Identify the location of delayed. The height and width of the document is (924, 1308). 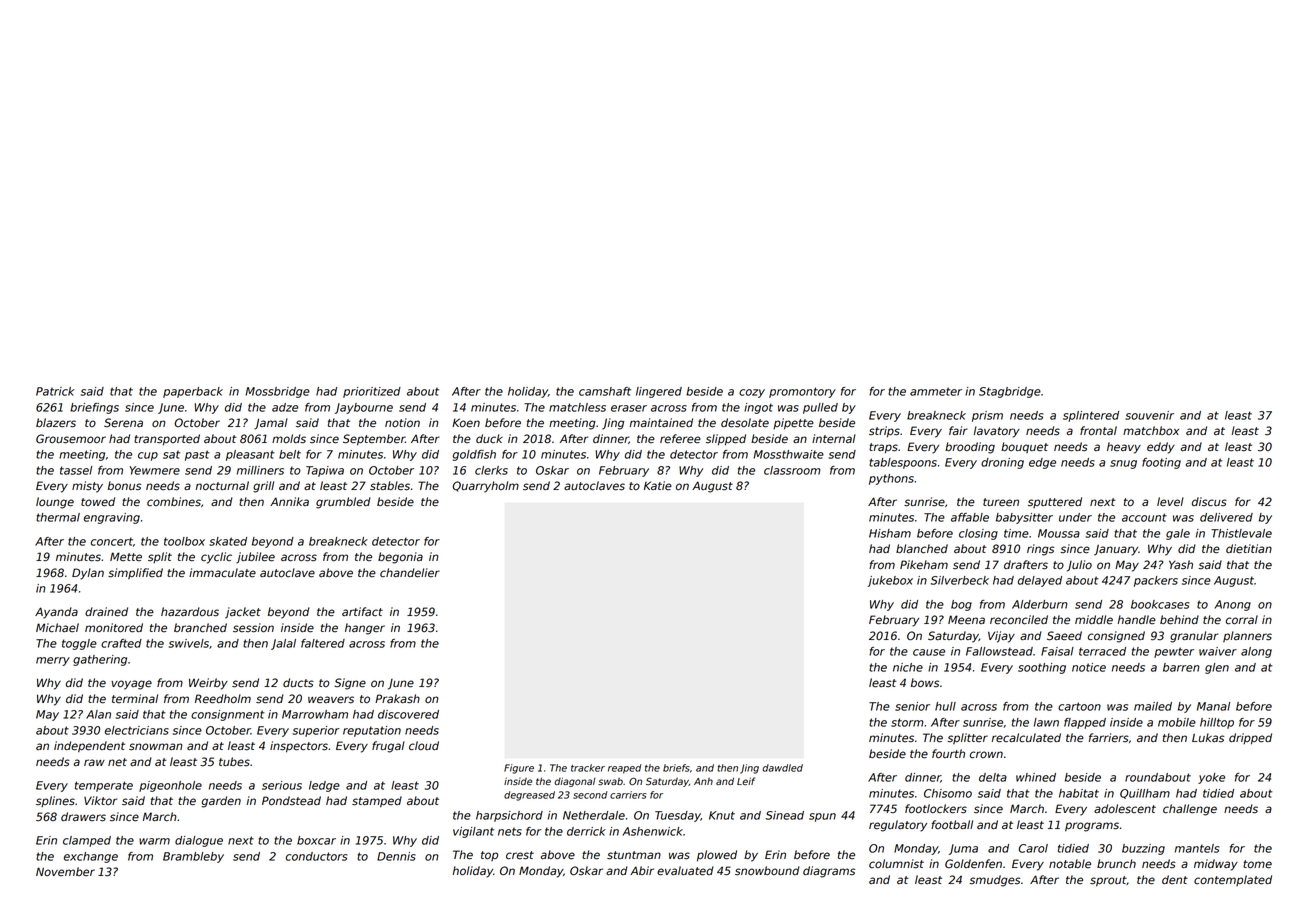
(1040, 581).
